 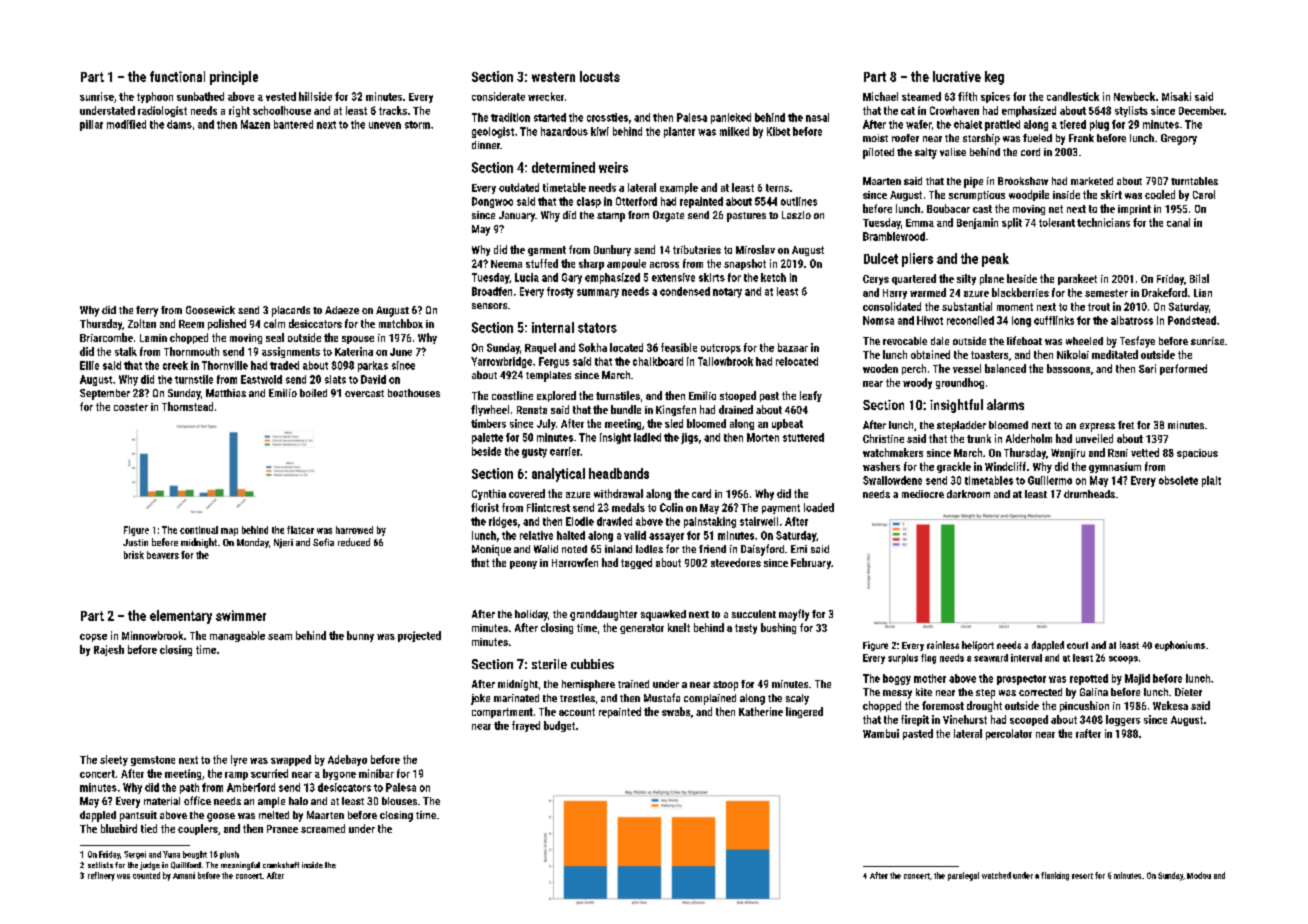 What do you see at coordinates (1073, 96) in the screenshot?
I see `candlestick` at bounding box center [1073, 96].
